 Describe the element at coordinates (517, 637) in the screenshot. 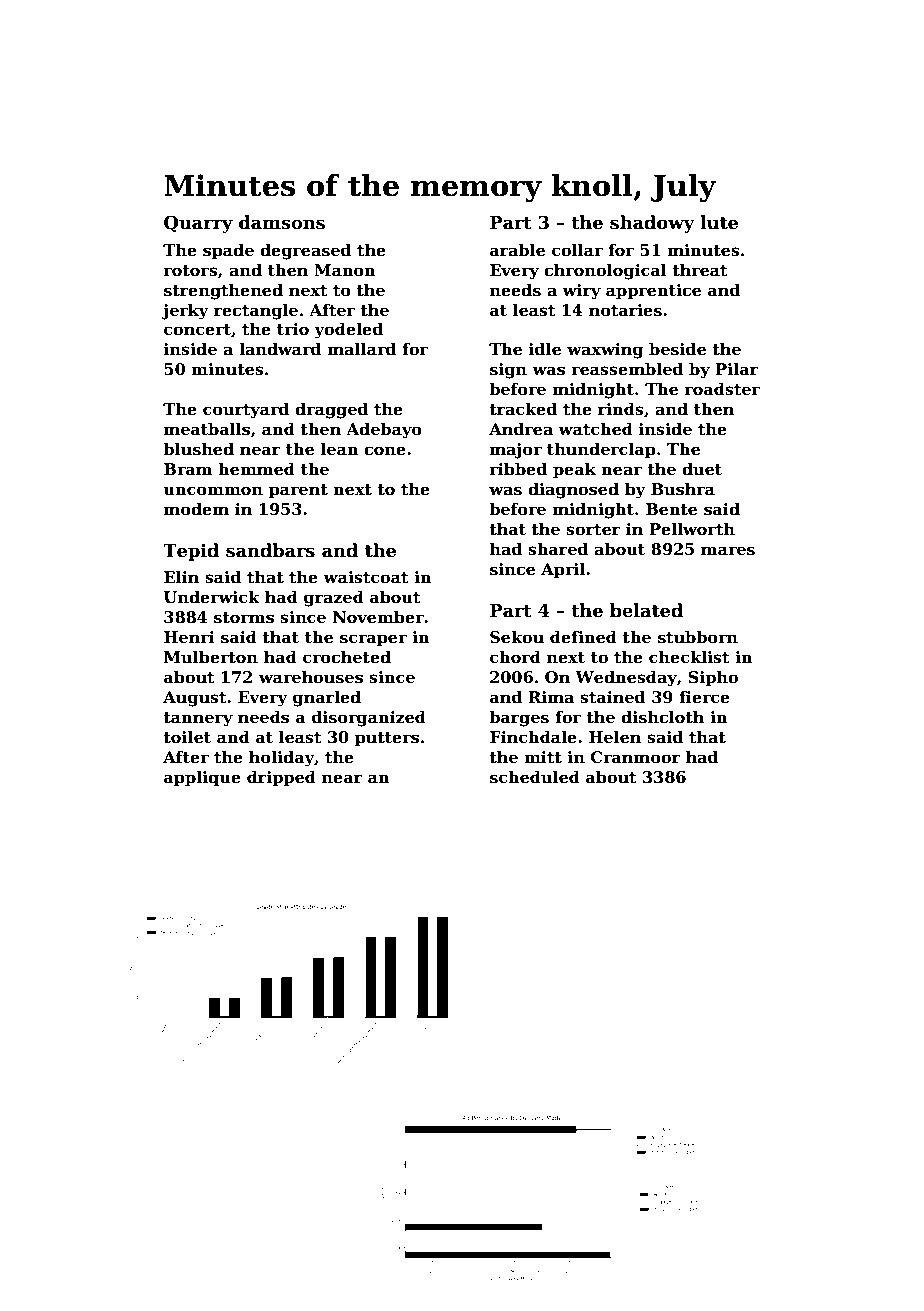

I see `Sekou` at that location.
